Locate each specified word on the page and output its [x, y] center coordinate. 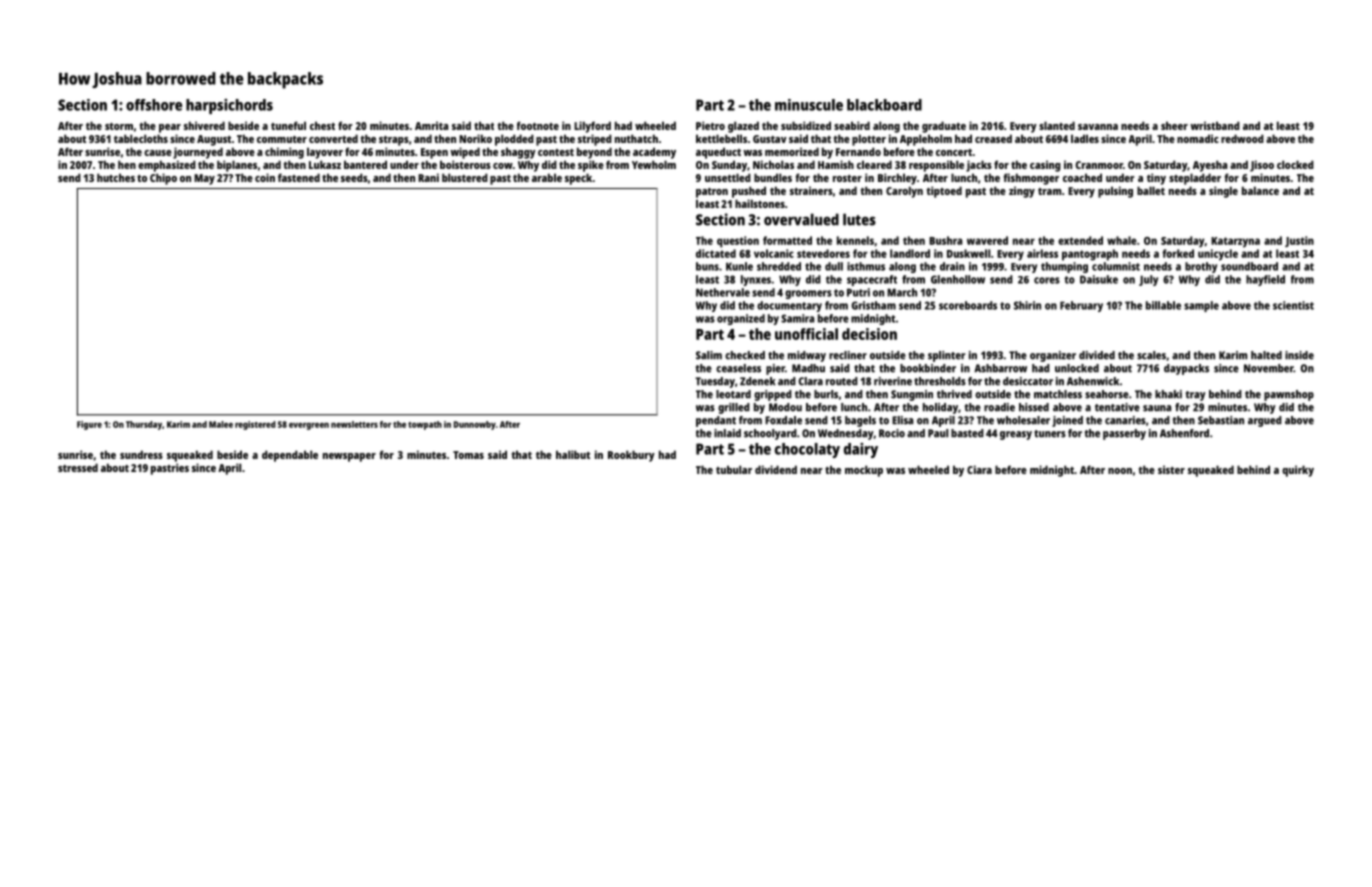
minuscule [809, 105]
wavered [987, 240]
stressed [78, 467]
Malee [221, 424]
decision [869, 334]
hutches [116, 177]
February [1081, 306]
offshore [154, 105]
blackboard [884, 105]
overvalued [801, 219]
